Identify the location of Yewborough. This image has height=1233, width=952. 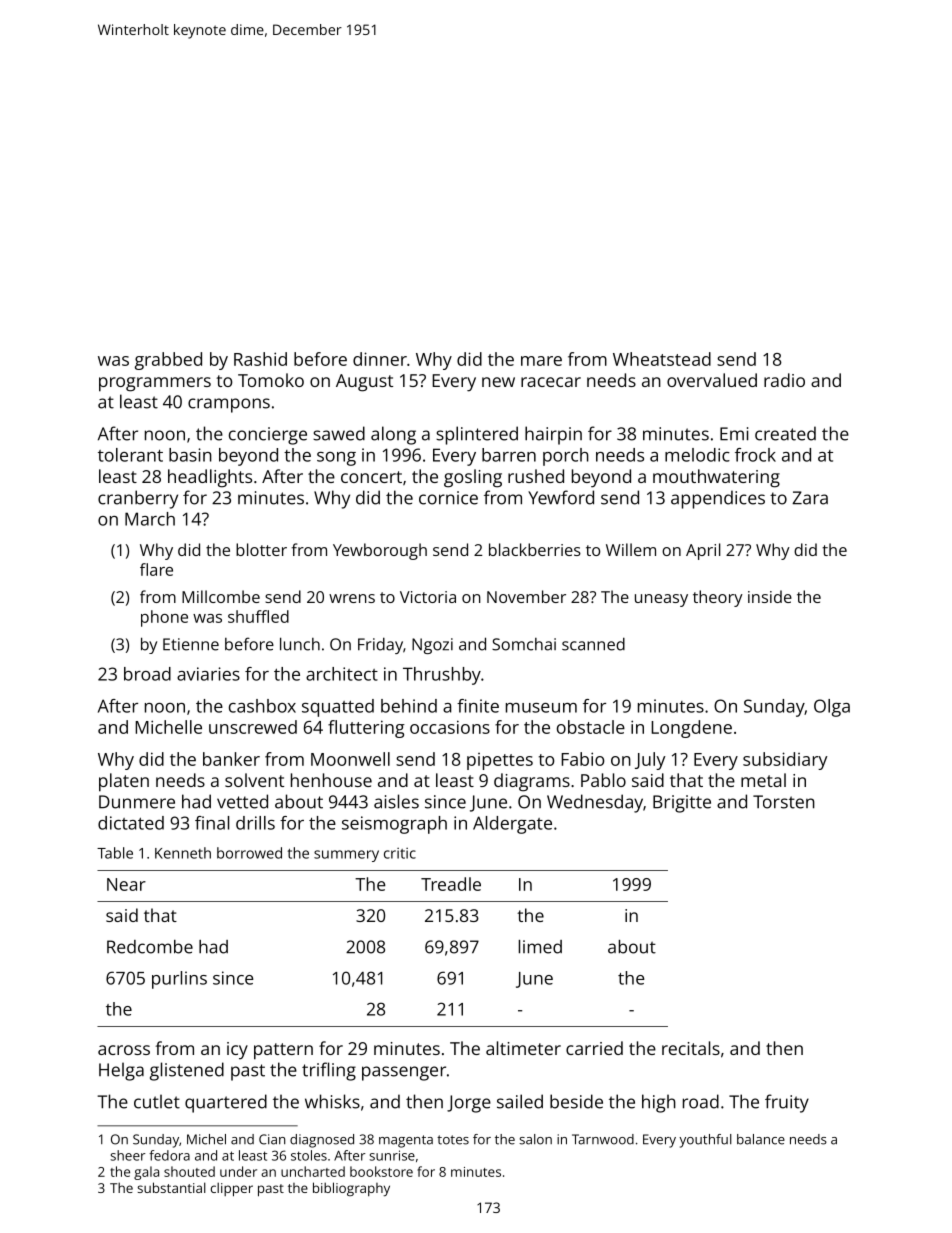
(380, 551).
